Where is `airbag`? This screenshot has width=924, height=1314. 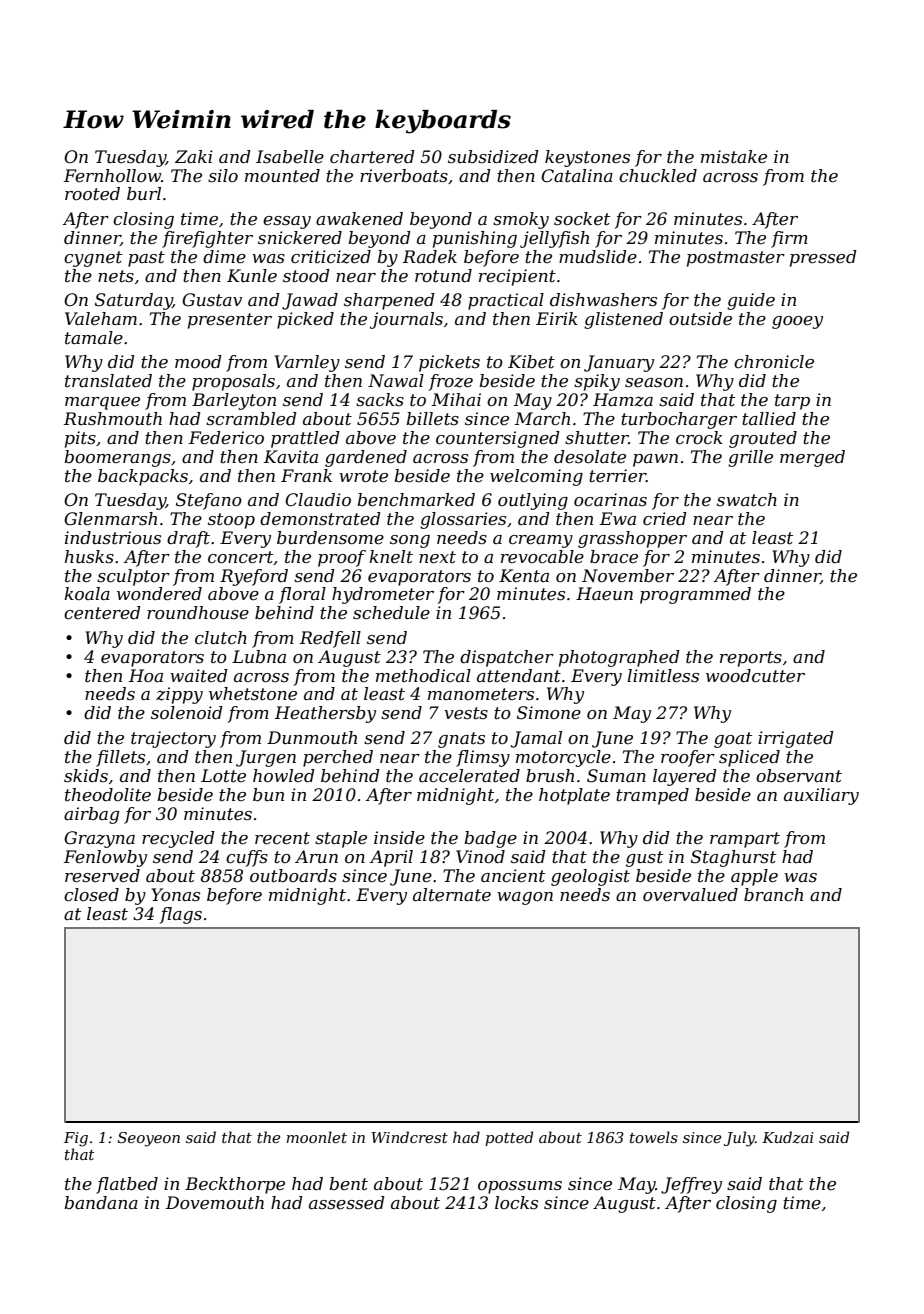
airbag is located at coordinates (91, 815).
